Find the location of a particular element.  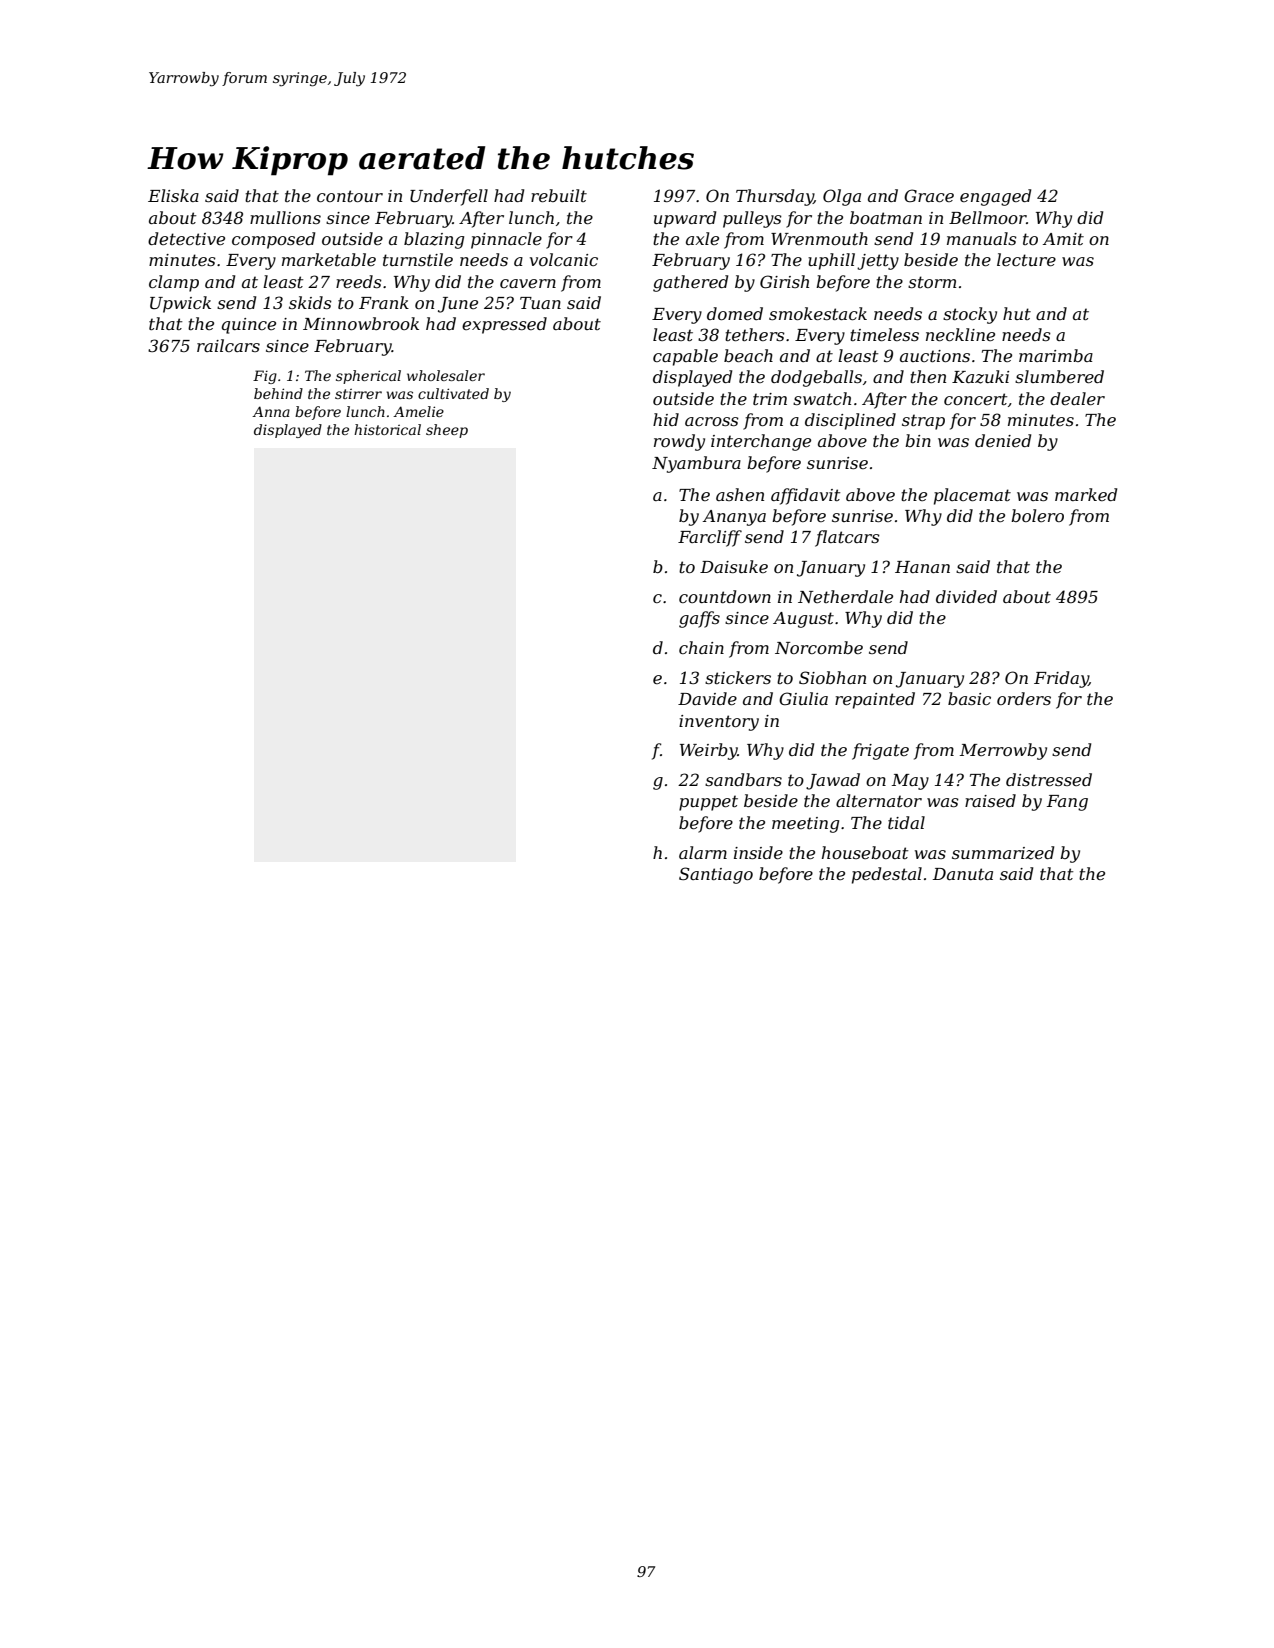

divided is located at coordinates (966, 596).
